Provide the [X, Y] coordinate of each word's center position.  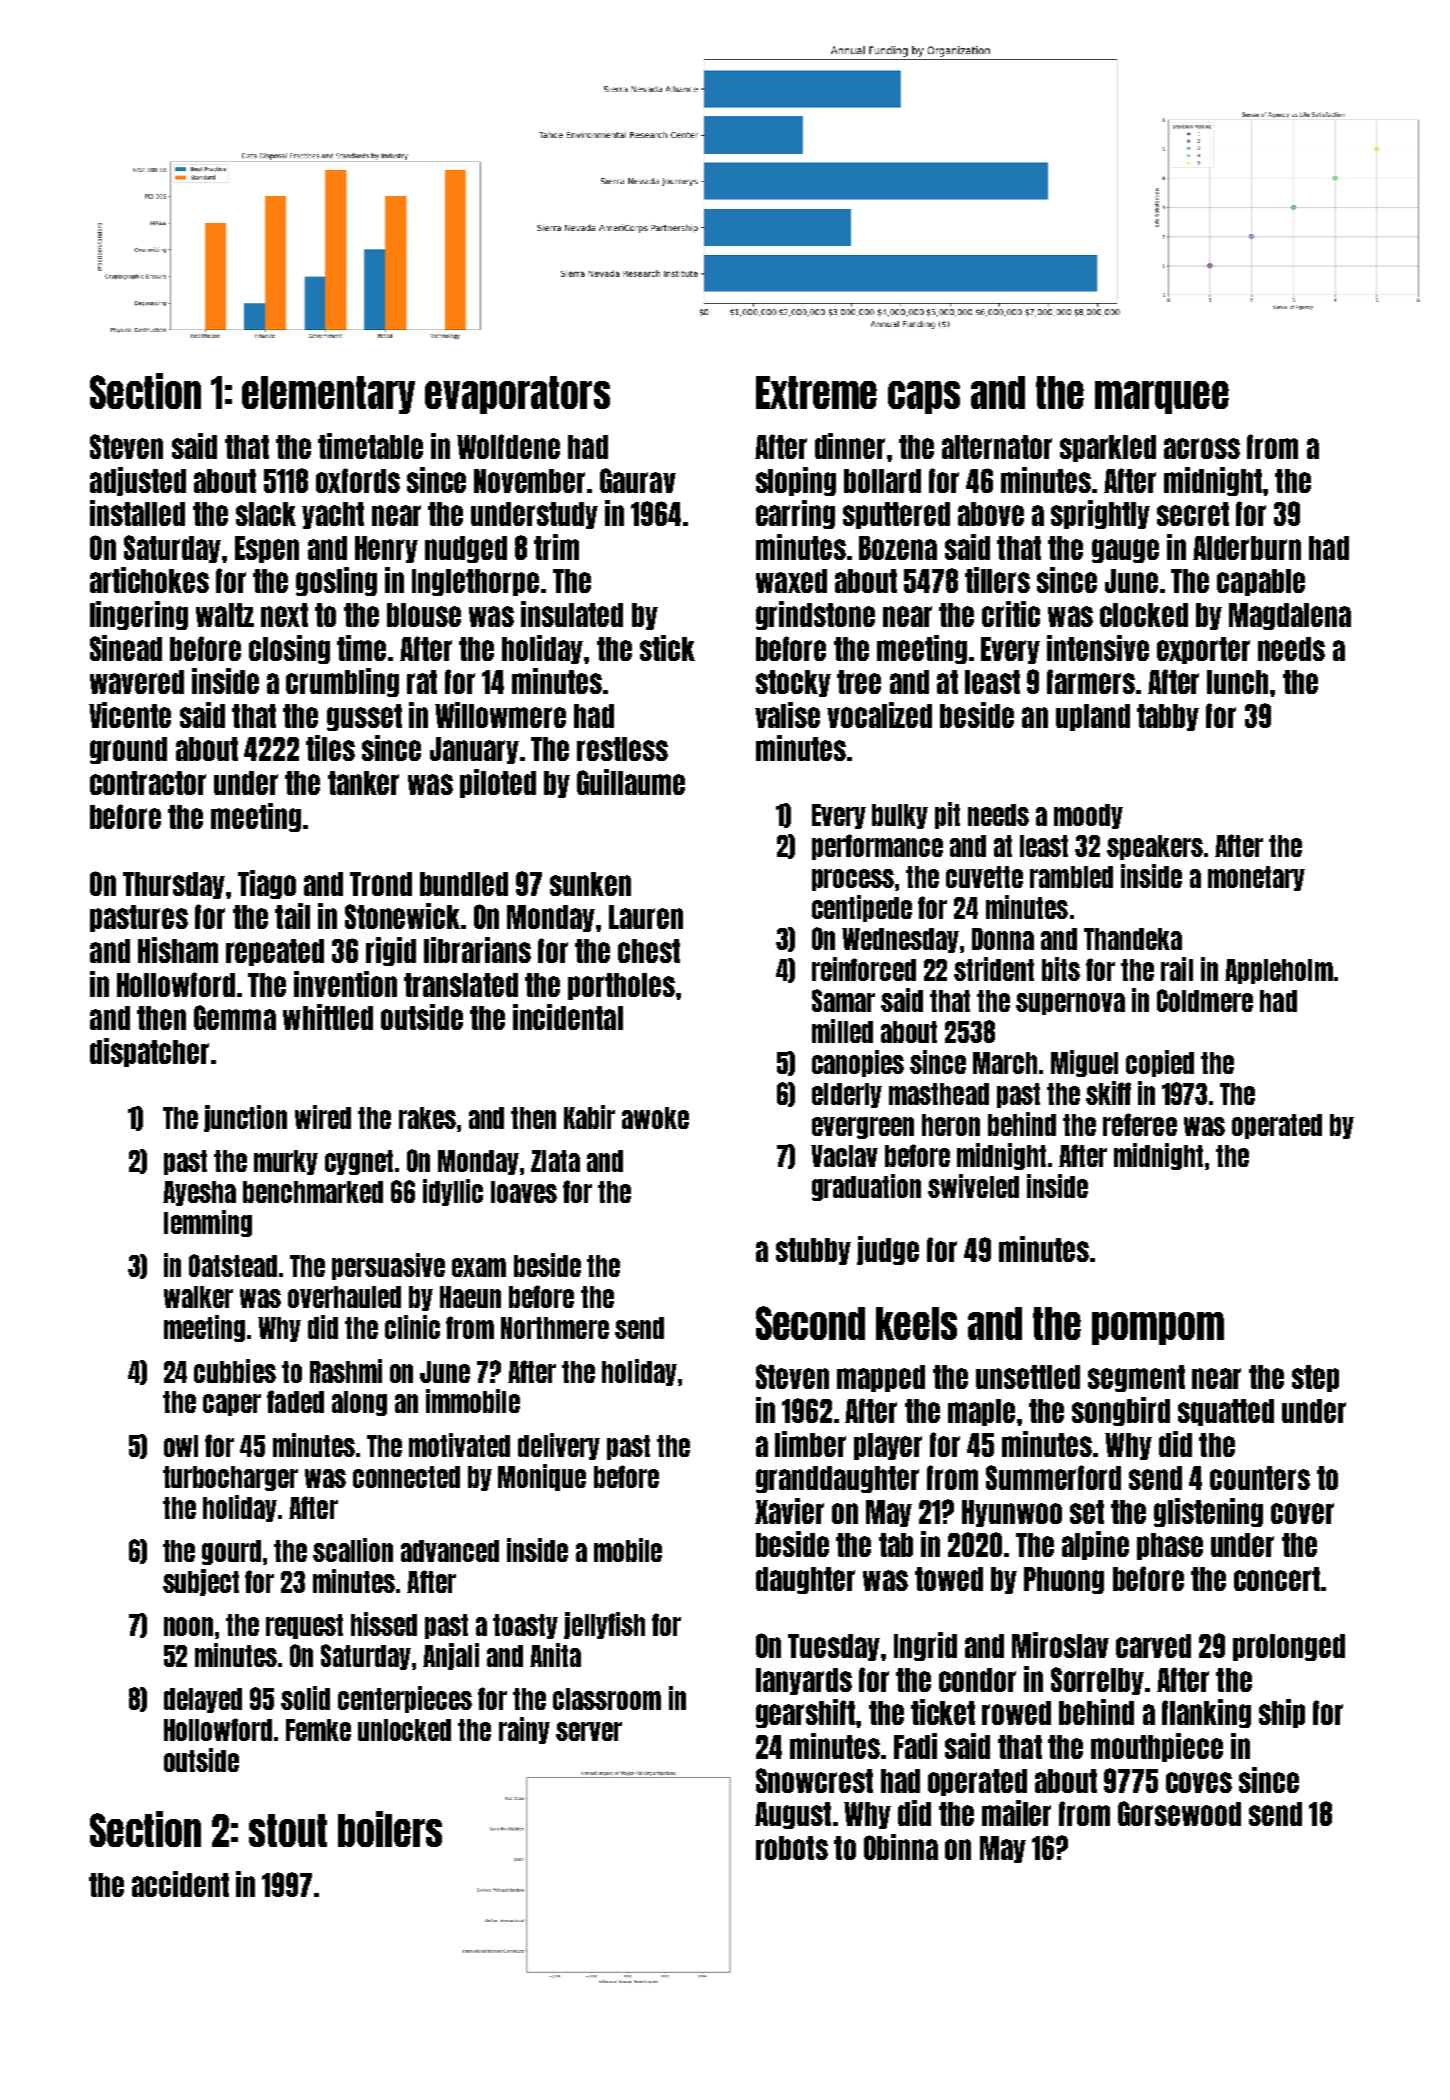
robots [792, 1848]
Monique [542, 1477]
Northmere [555, 1328]
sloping [796, 481]
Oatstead [233, 1265]
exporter [1203, 650]
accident [180, 1884]
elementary [328, 395]
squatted [1226, 1412]
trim [556, 547]
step [1315, 1378]
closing [289, 649]
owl [181, 1446]
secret [1193, 514]
